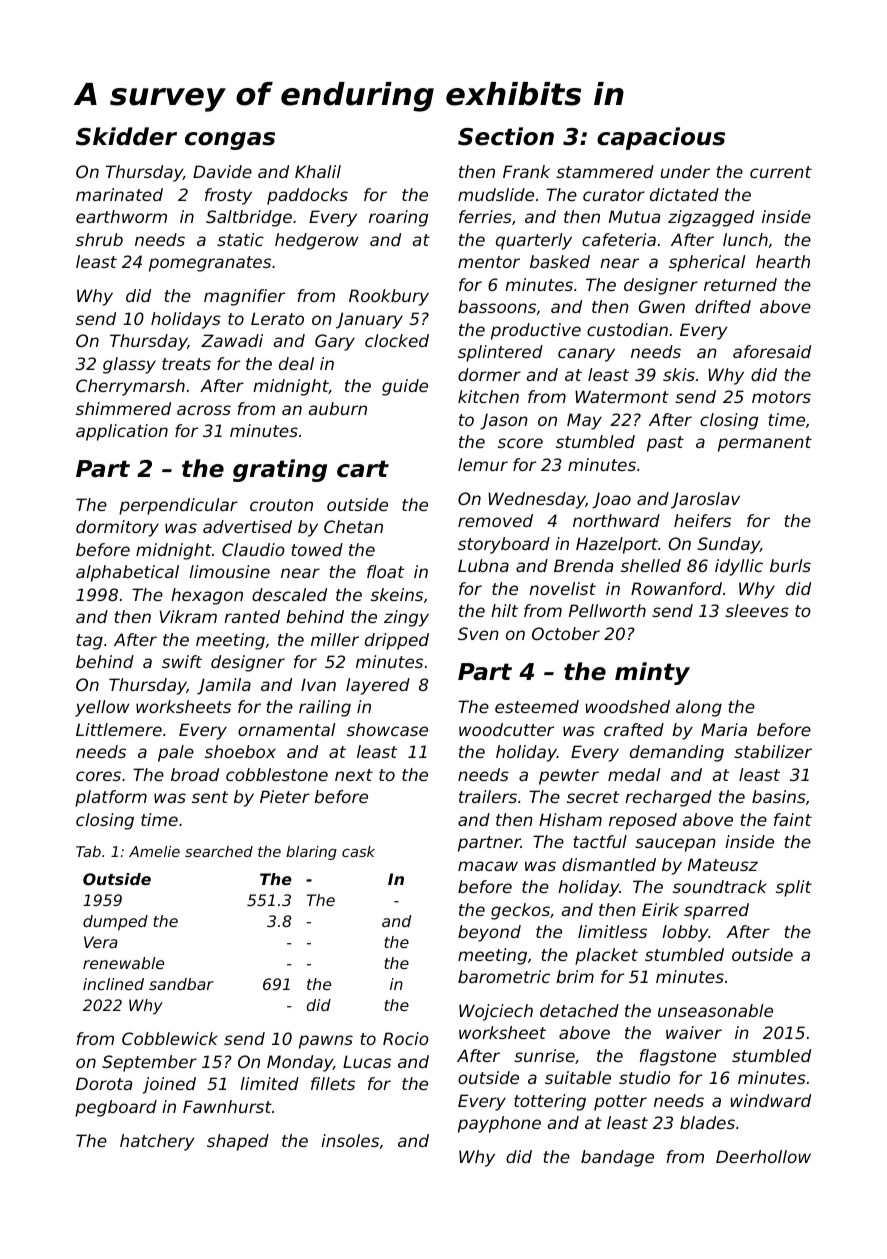  Describe the element at coordinates (707, 263) in the document. I see `spherical` at that location.
